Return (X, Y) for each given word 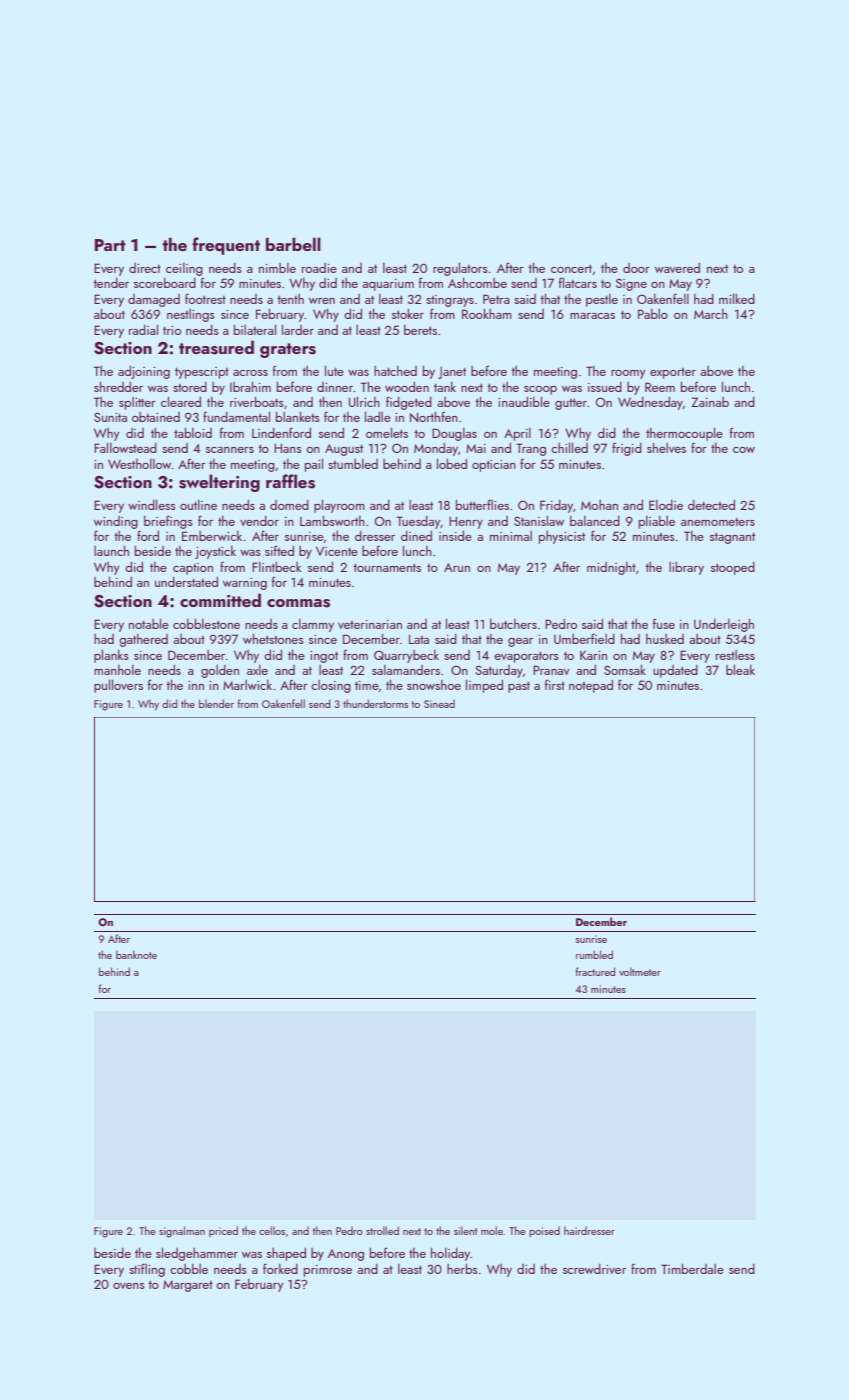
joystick (215, 552)
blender (216, 703)
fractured (595, 971)
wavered (677, 268)
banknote (136, 954)
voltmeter (640, 971)
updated (675, 671)
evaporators (526, 657)
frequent (226, 246)
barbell (293, 244)
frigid (627, 449)
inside (455, 536)
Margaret (188, 1286)
